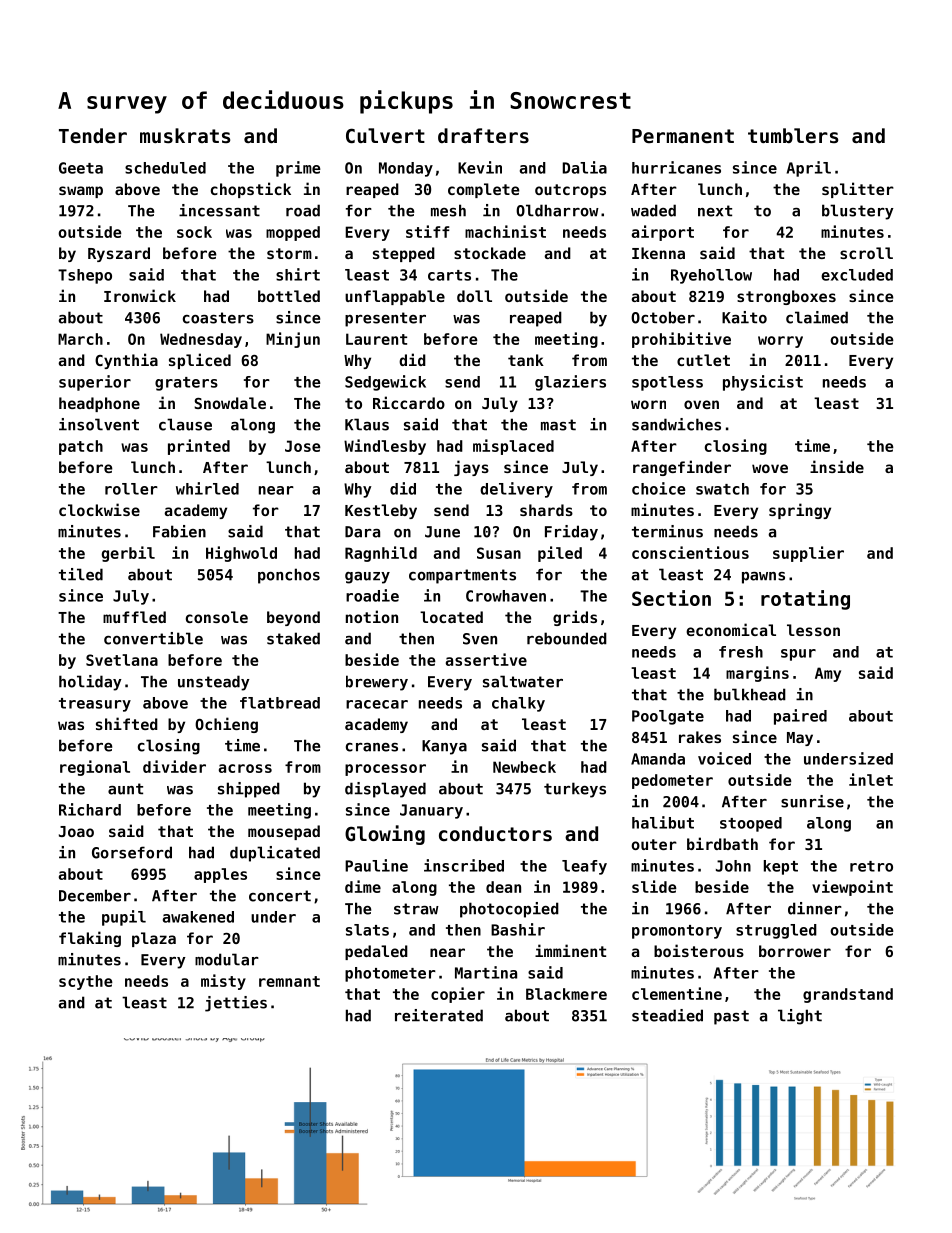 The width and height of the screenshot is (952, 1233). What do you see at coordinates (866, 253) in the screenshot?
I see `scroll` at bounding box center [866, 253].
